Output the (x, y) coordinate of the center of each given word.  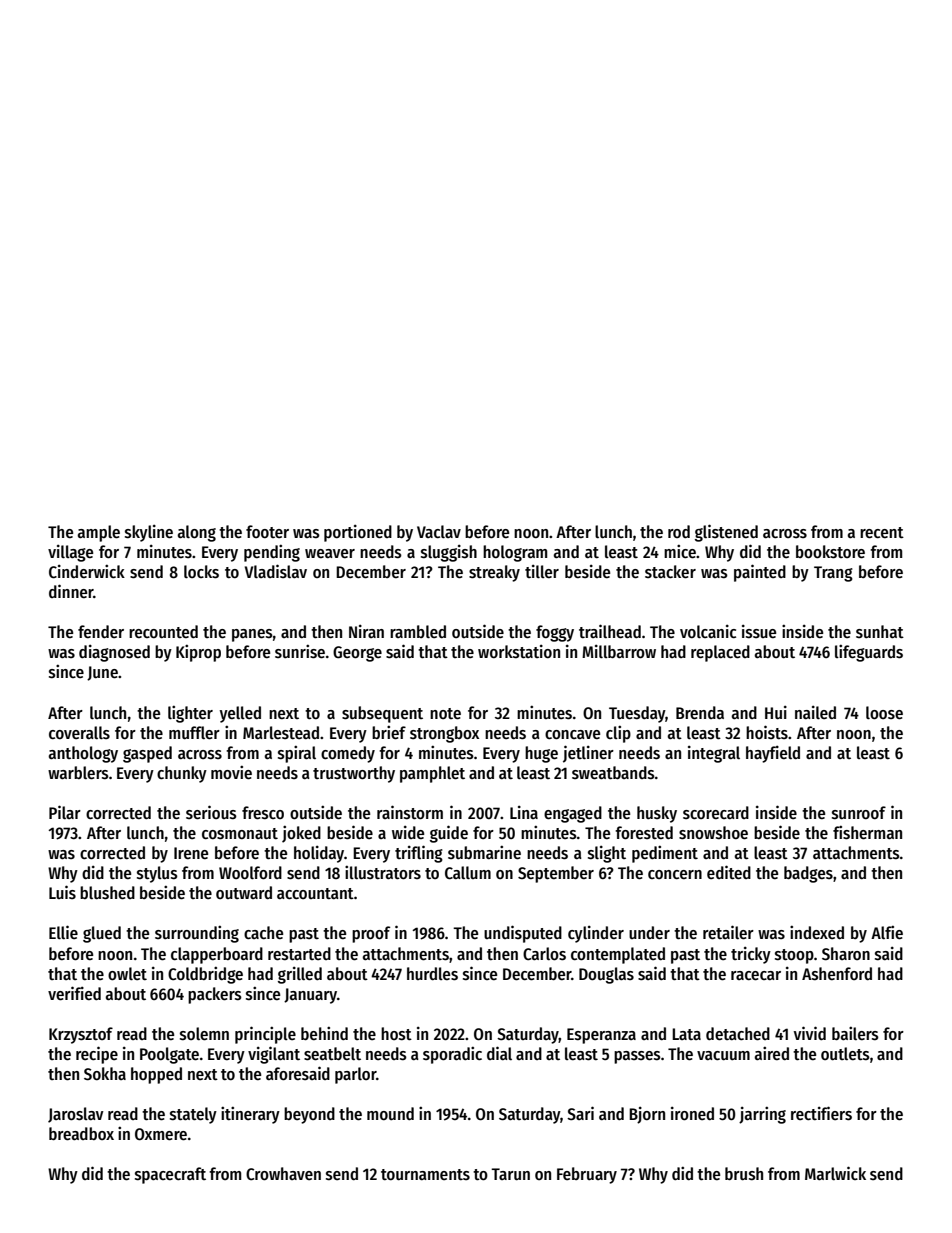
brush (744, 1174)
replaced (720, 653)
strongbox (444, 734)
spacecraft (170, 1175)
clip (618, 734)
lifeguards (869, 653)
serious (211, 812)
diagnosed (114, 653)
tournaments (425, 1175)
